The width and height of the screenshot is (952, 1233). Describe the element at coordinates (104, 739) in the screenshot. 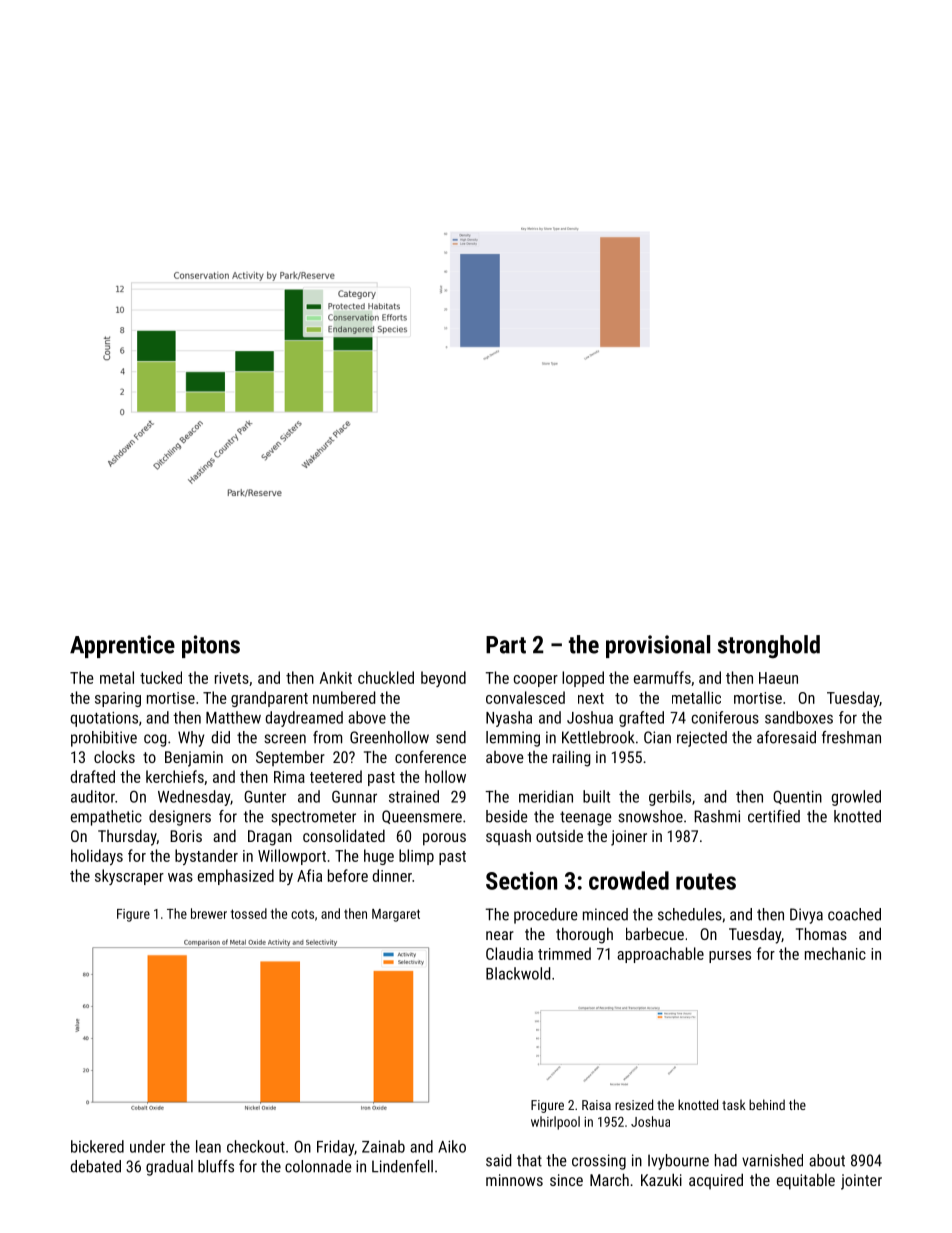

I see `prohibitive` at that location.
